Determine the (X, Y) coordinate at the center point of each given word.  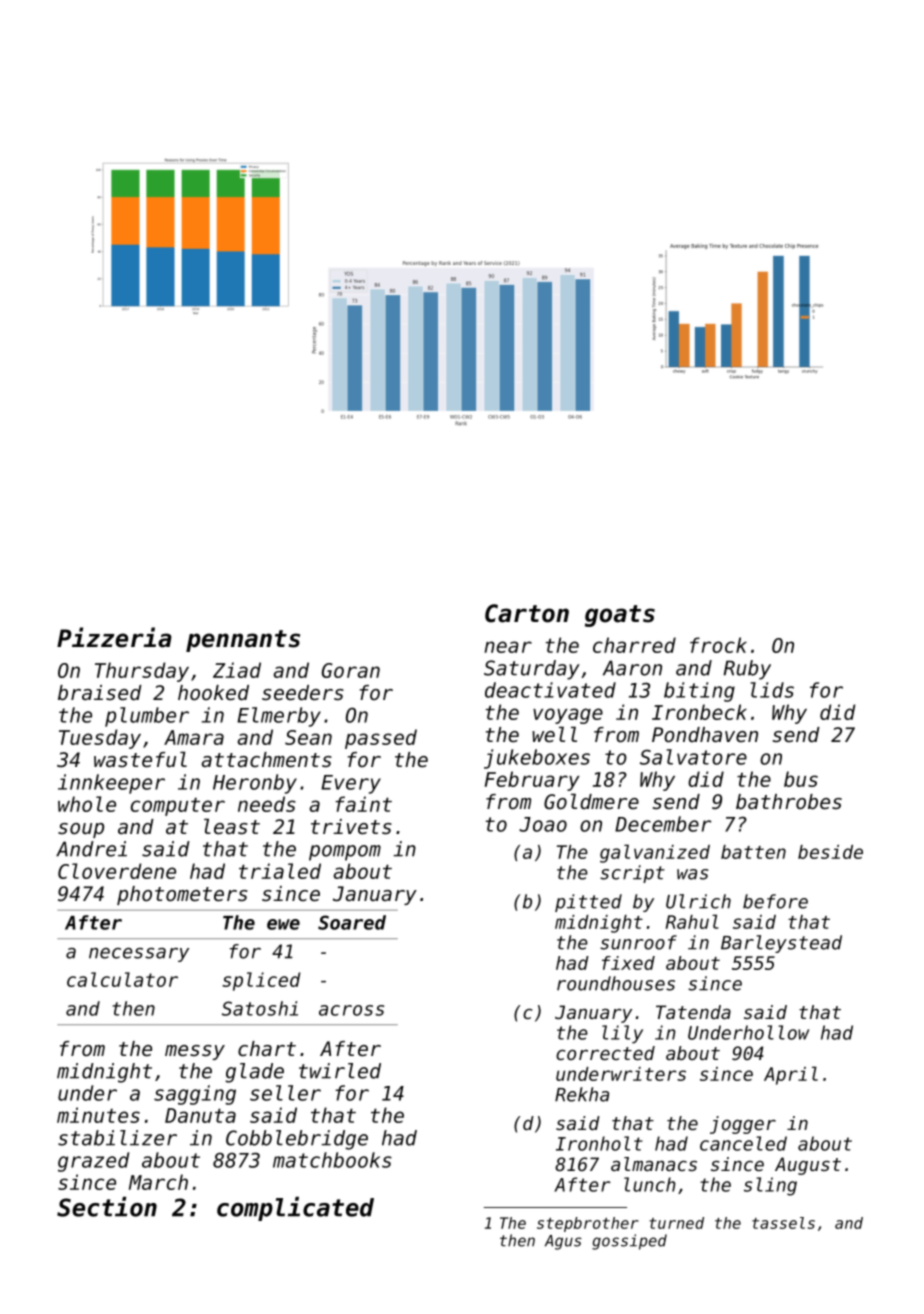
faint (363, 804)
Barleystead (781, 944)
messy (195, 1052)
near (508, 647)
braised (100, 693)
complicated (295, 1209)
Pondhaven (705, 735)
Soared (352, 922)
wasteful (140, 759)
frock (718, 645)
